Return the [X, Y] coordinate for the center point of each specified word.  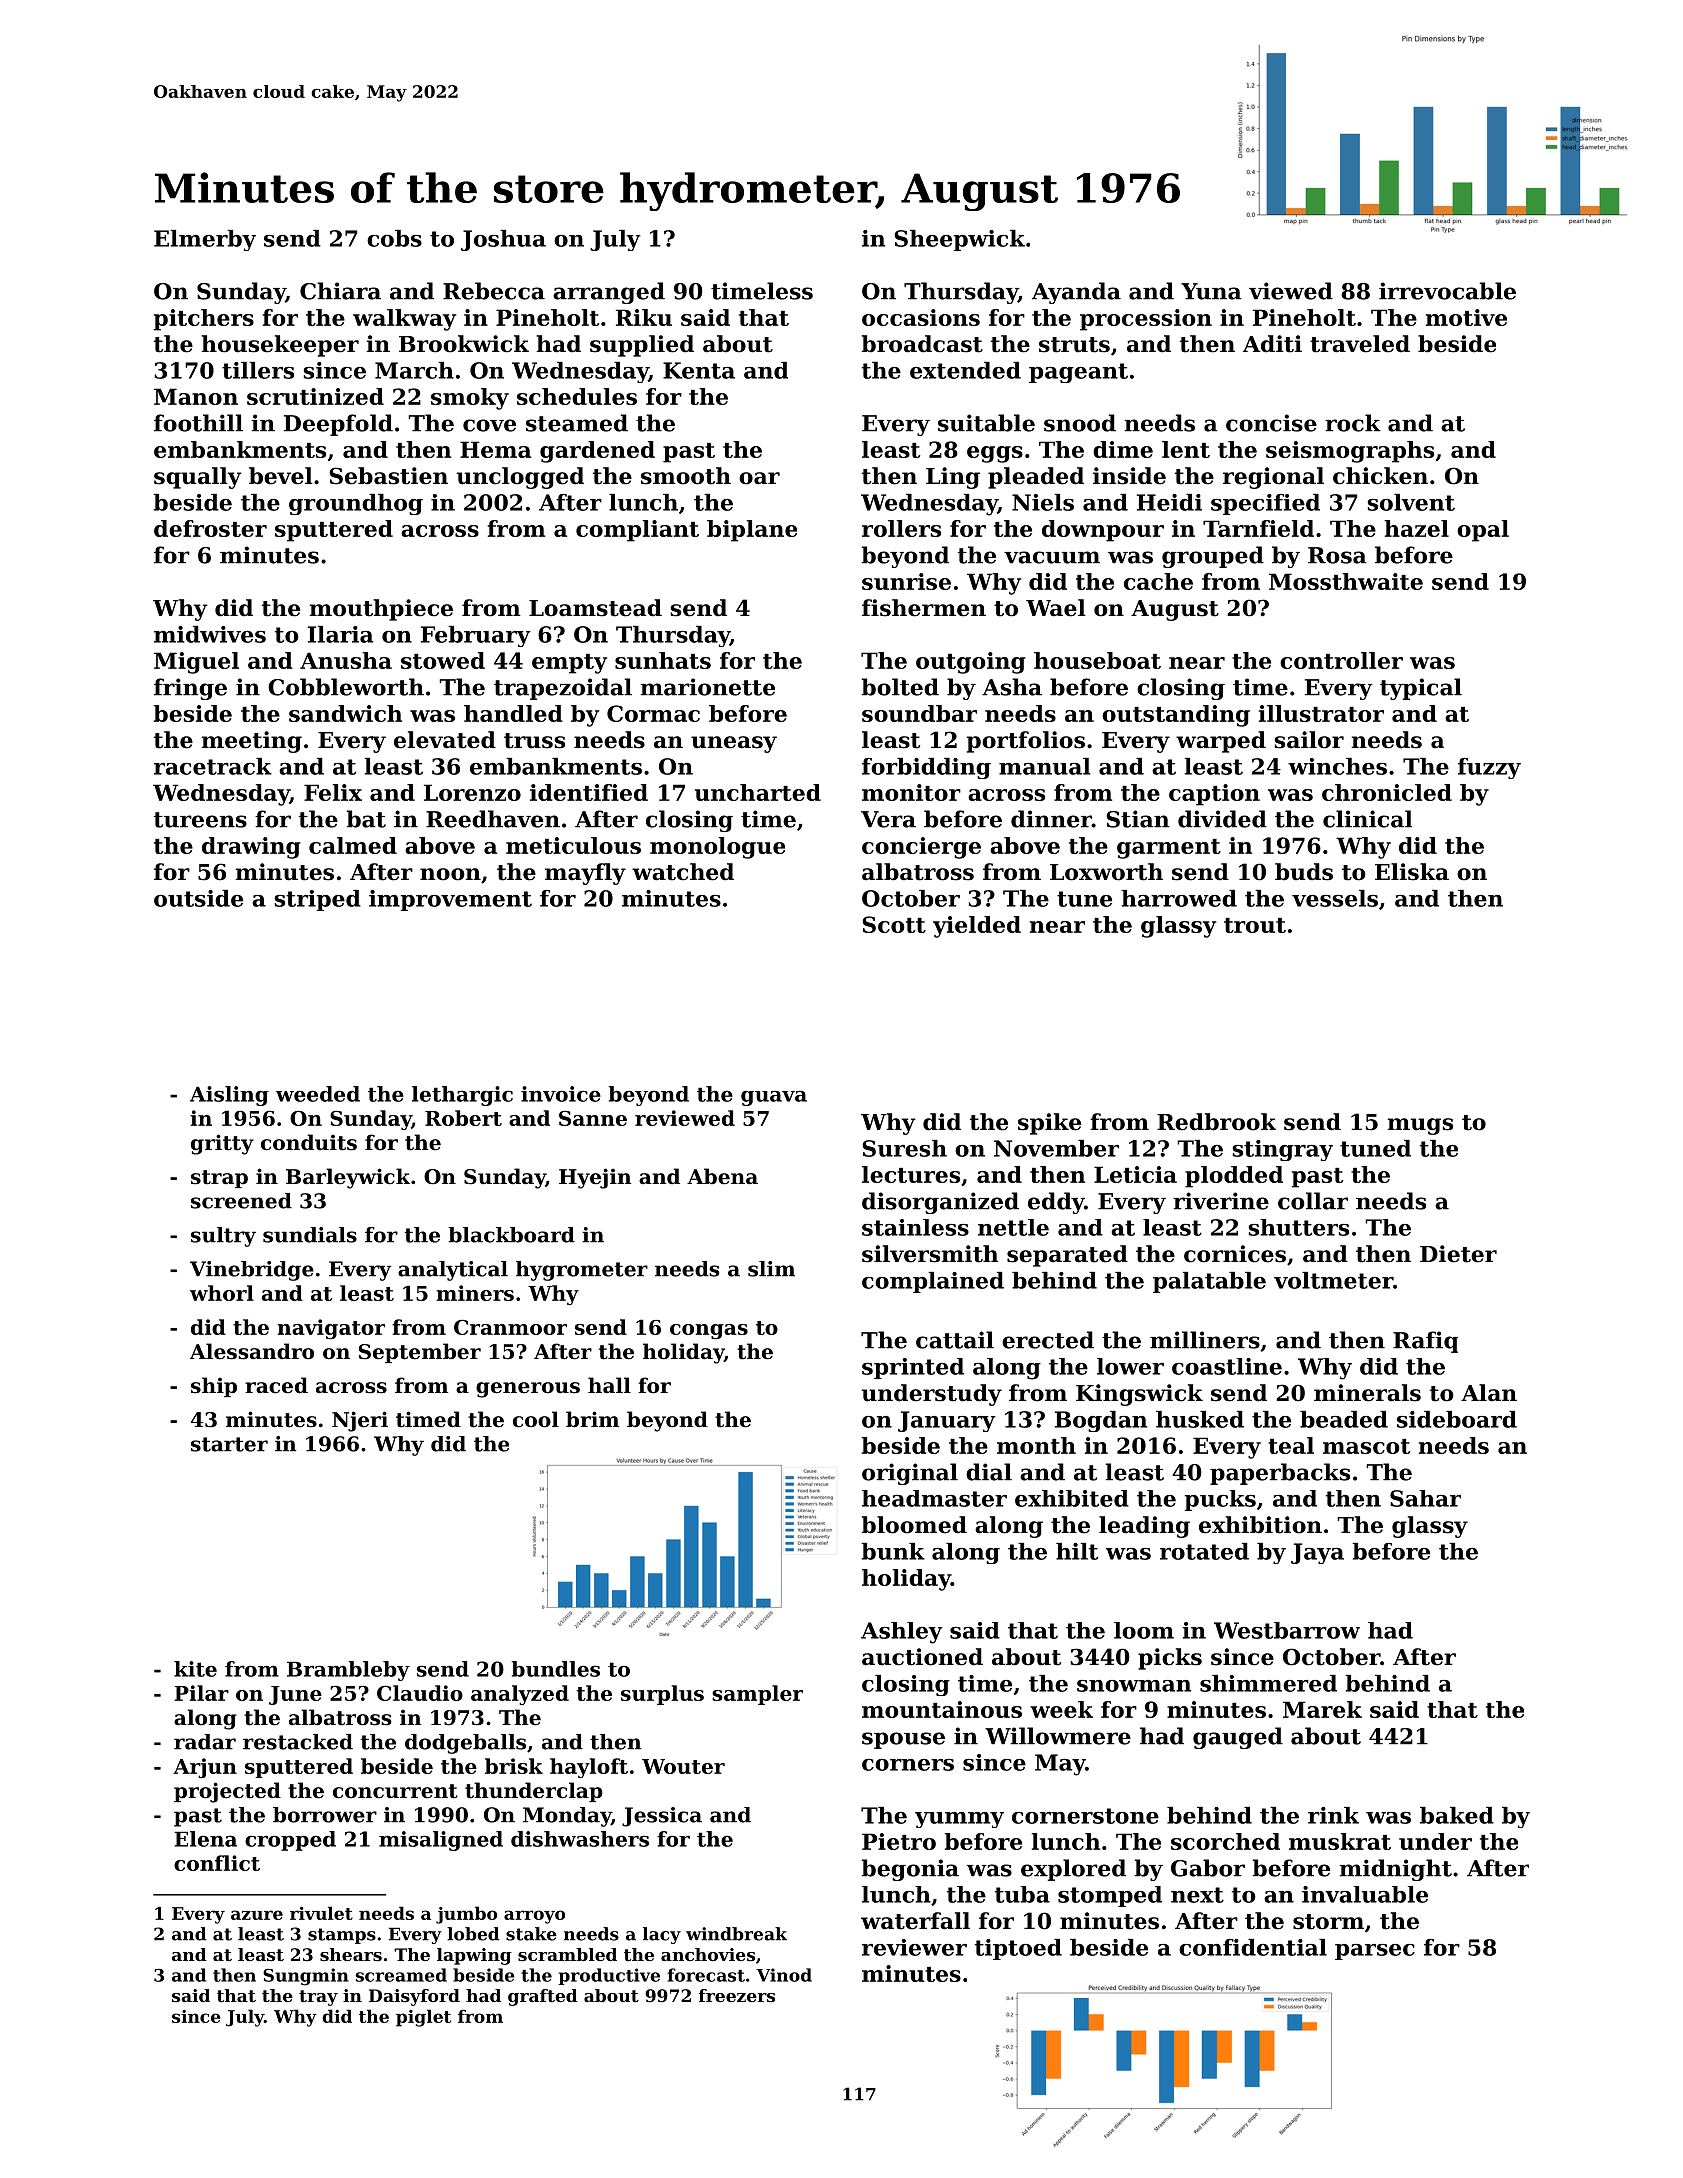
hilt [1077, 1551]
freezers [737, 1995]
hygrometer [582, 1271]
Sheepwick [959, 240]
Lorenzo [472, 792]
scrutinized [315, 396]
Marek [1322, 1709]
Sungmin [306, 1977]
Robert [463, 1118]
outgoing [971, 663]
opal [1483, 531]
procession [1146, 320]
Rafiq [1425, 1342]
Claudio [420, 1693]
